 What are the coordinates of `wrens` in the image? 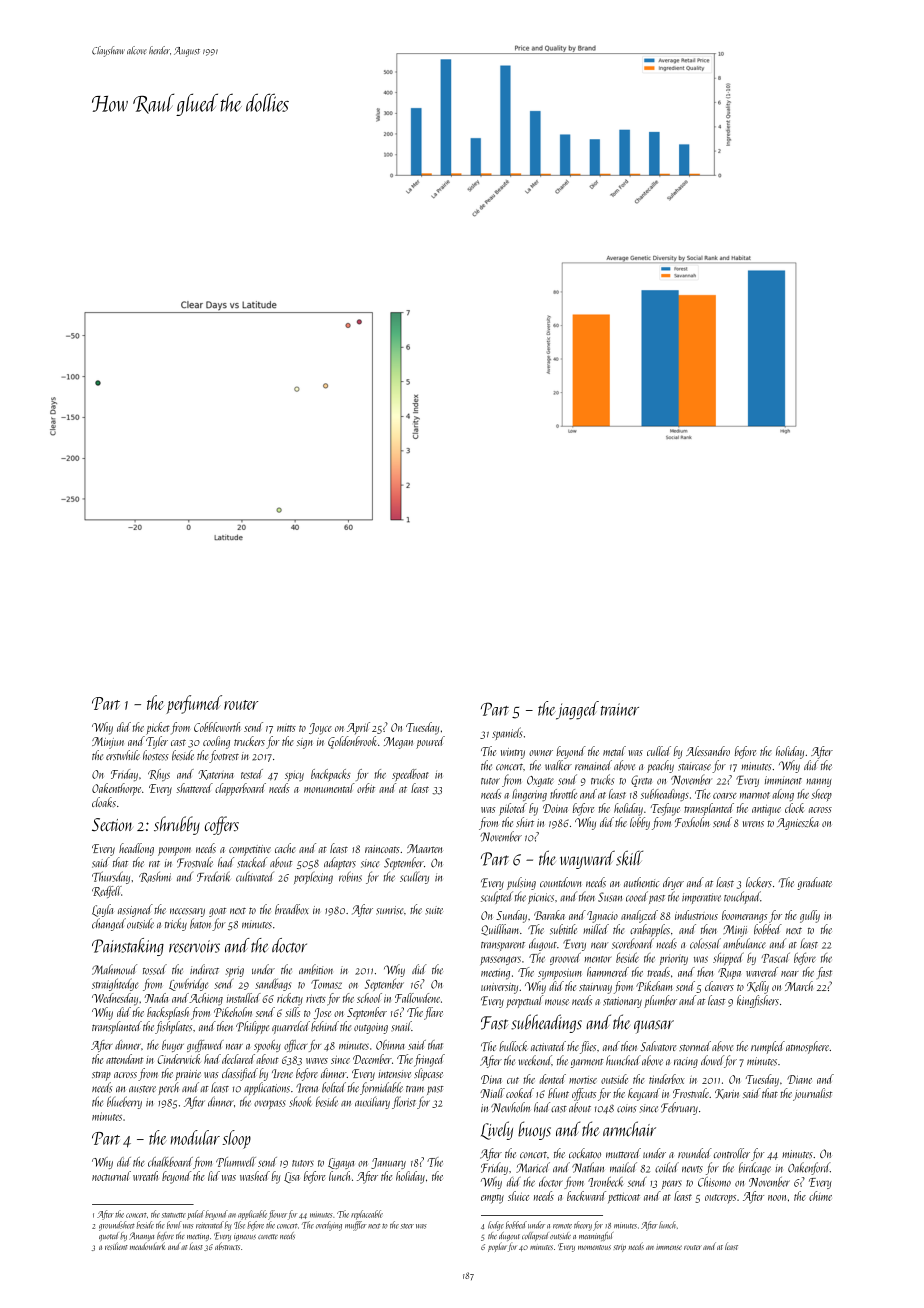 It's located at (753, 824).
